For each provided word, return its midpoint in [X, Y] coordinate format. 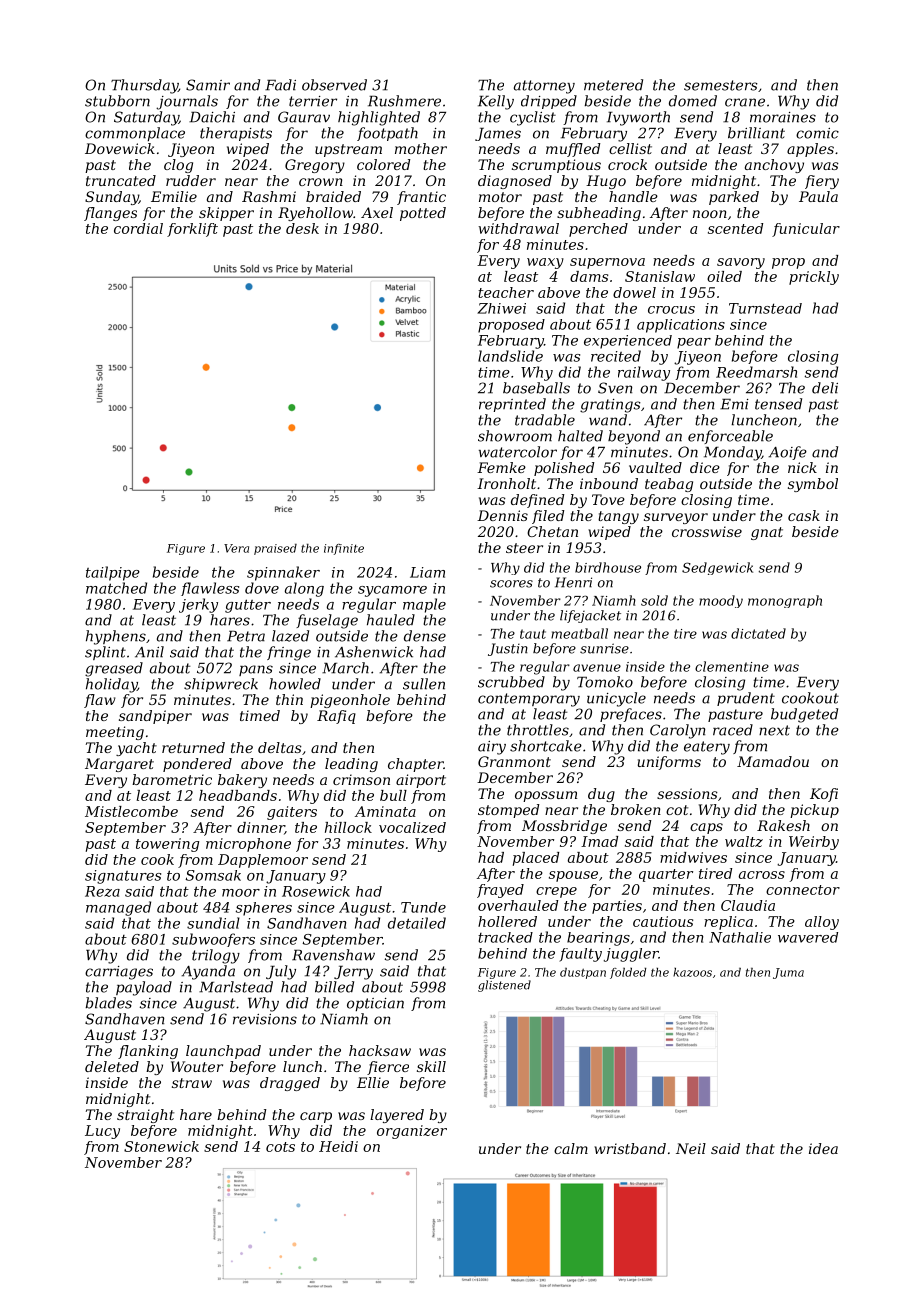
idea [823, 1148]
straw [192, 1083]
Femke [501, 467]
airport [421, 781]
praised [275, 549]
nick [802, 467]
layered [397, 1116]
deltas [280, 747]
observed [334, 85]
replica [728, 923]
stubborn [117, 101]
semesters [721, 85]
